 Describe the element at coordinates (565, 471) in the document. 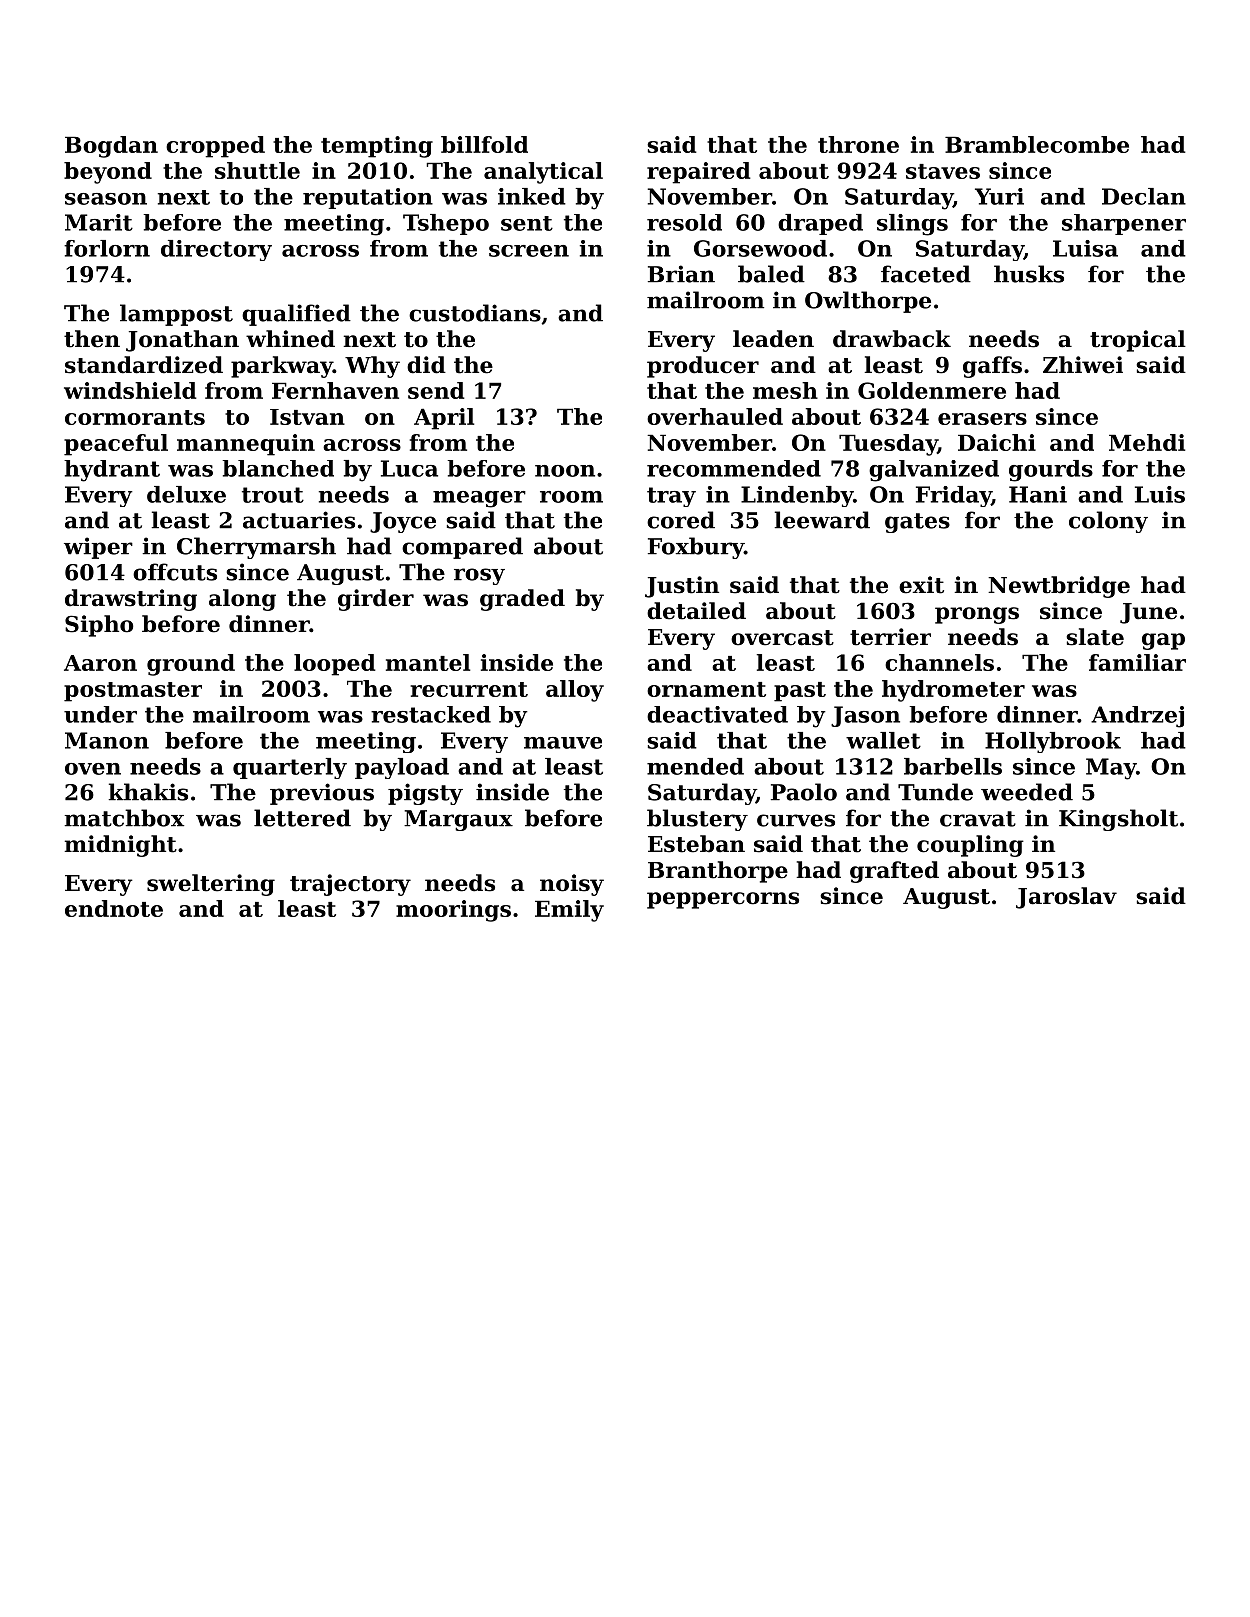

I see `noon` at that location.
